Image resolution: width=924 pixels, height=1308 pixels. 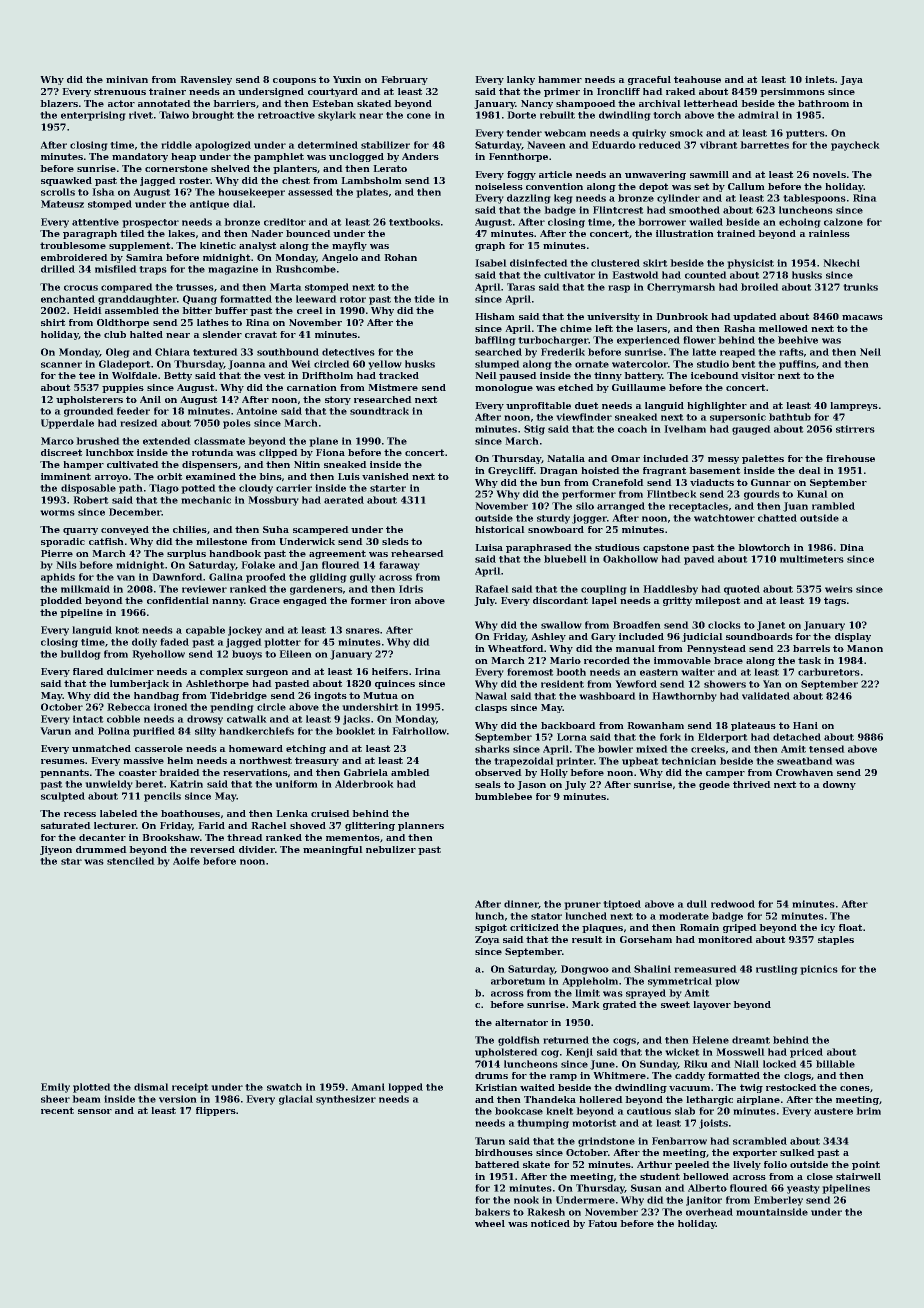 What do you see at coordinates (57, 1110) in the screenshot?
I see `recent` at bounding box center [57, 1110].
